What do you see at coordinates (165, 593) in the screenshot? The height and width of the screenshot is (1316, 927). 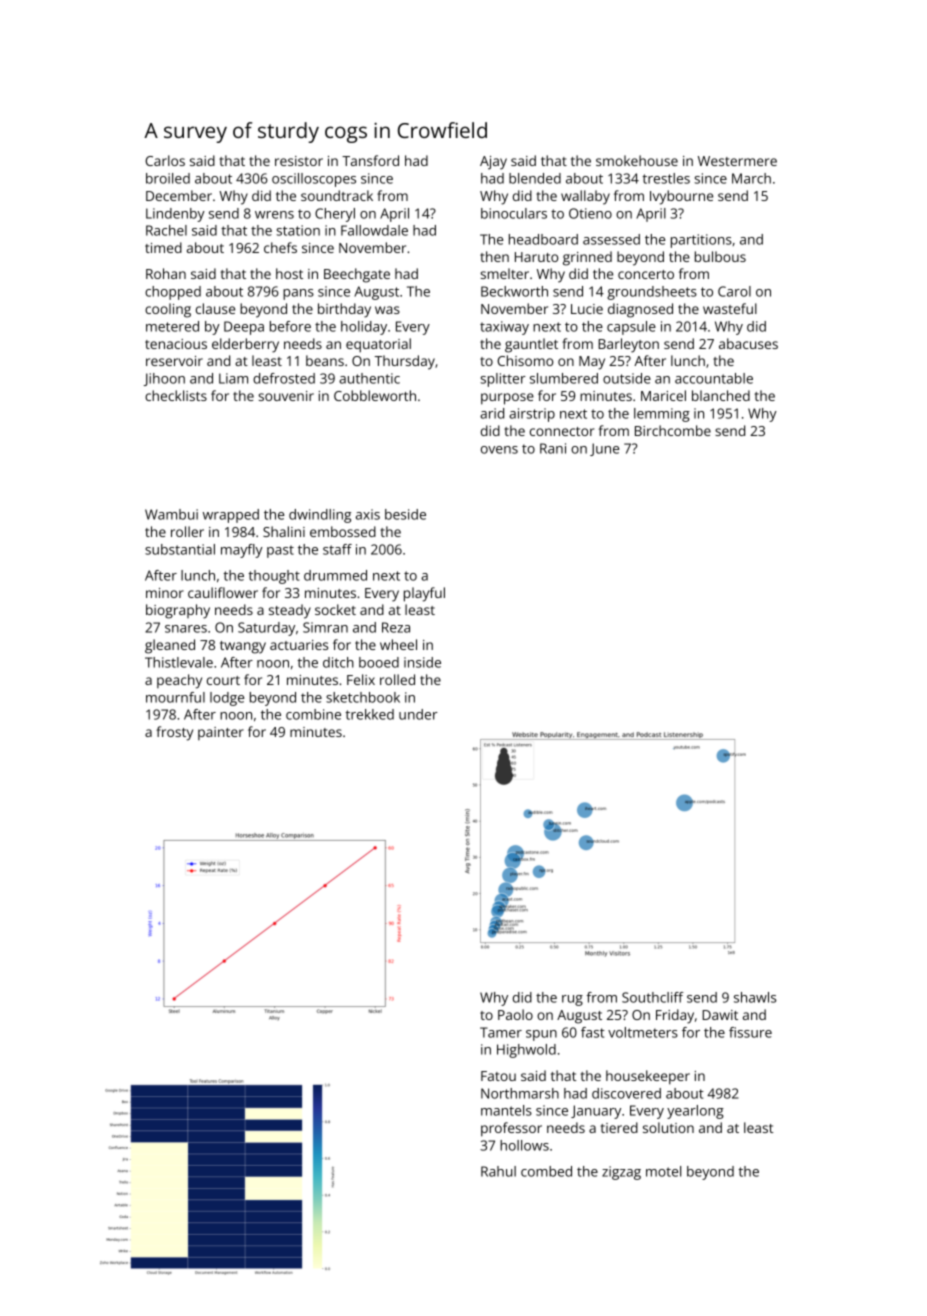 I see `minor` at bounding box center [165, 593].
